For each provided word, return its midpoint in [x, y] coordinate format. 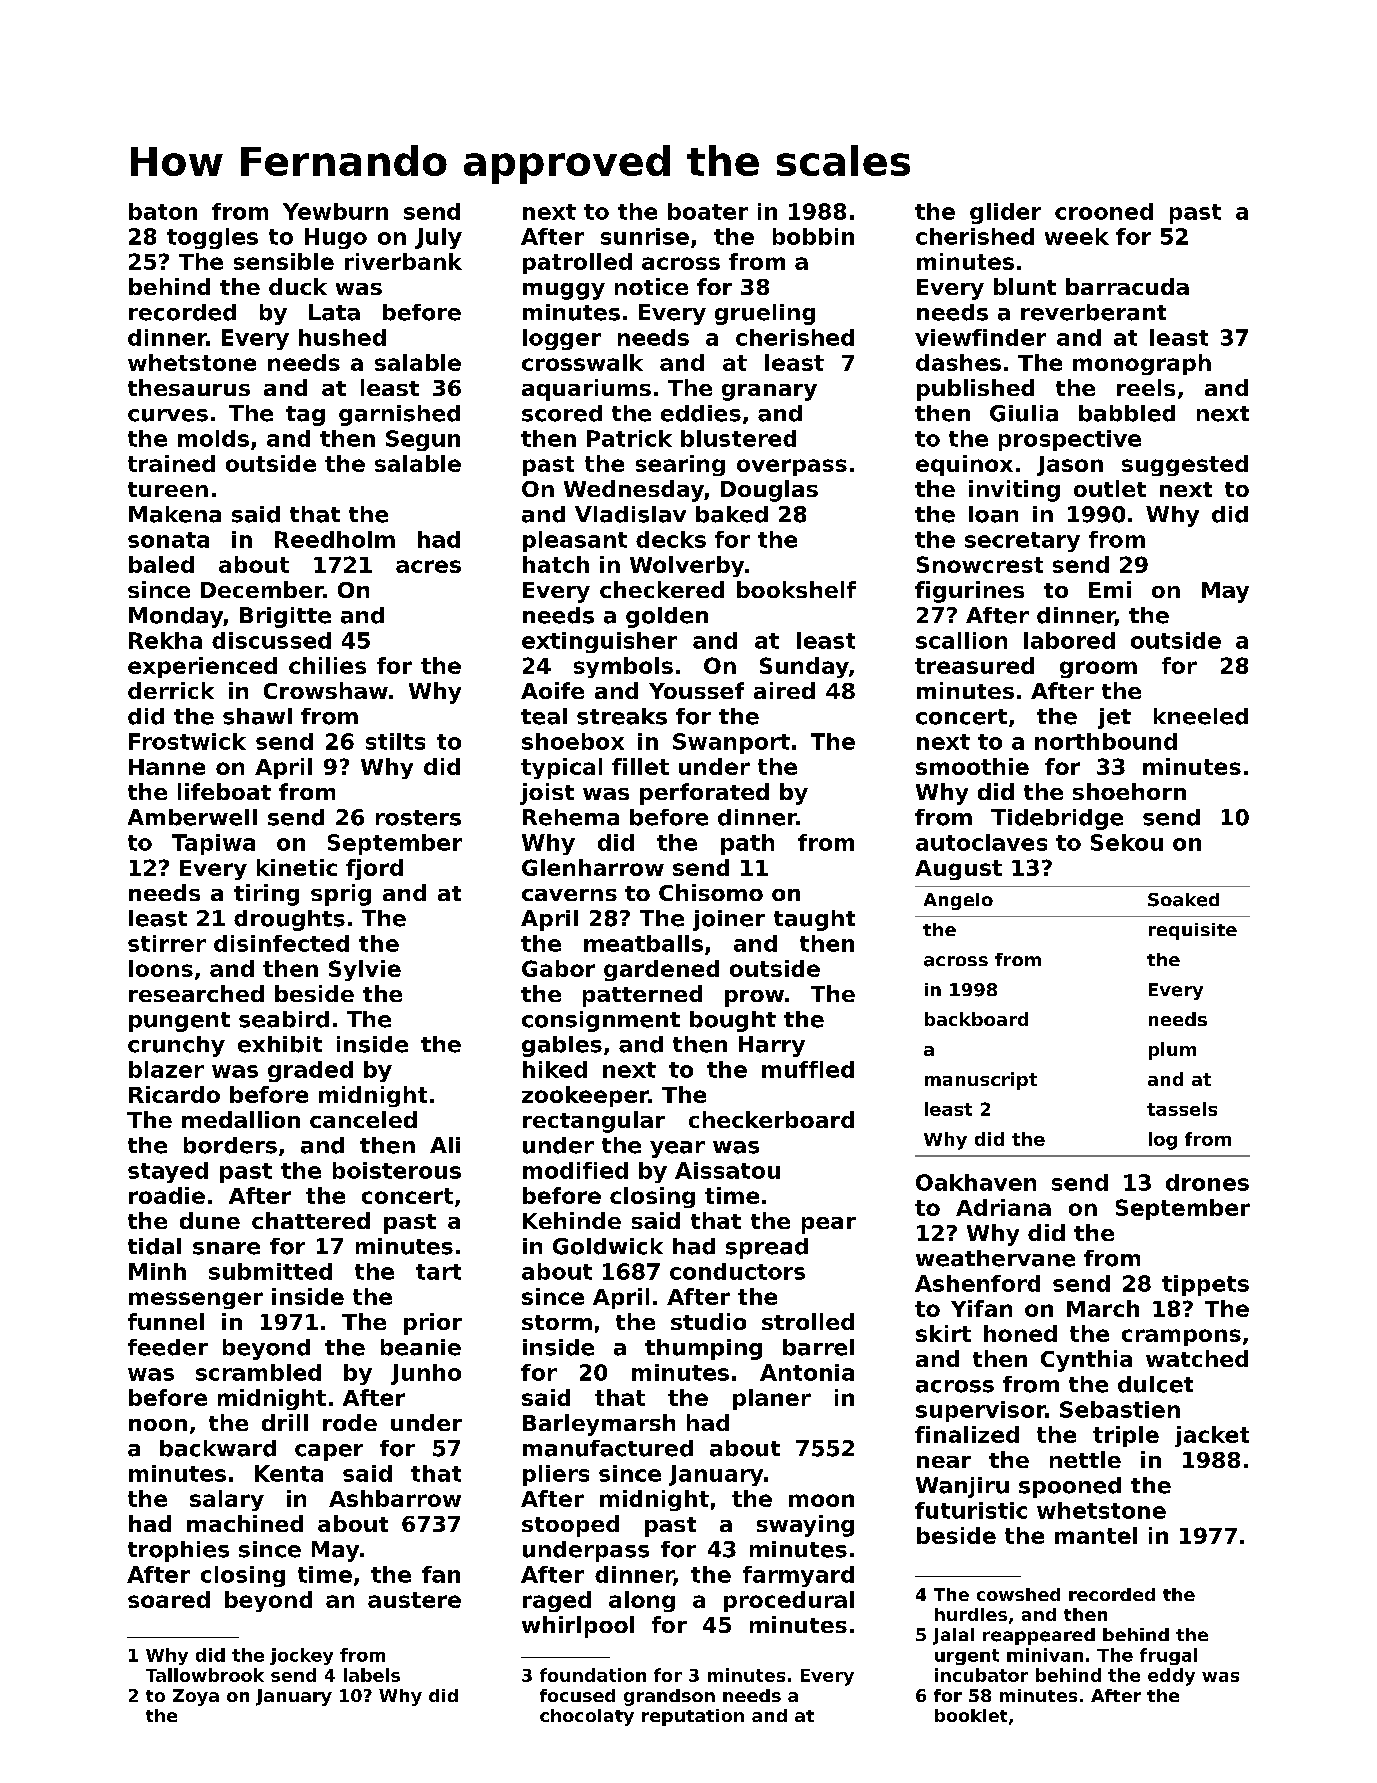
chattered [311, 1220]
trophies [178, 1551]
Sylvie [365, 970]
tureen [168, 489]
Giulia [1024, 413]
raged [557, 1601]
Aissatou [727, 1170]
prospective [1070, 440]
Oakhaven [976, 1182]
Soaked [1183, 900]
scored [562, 413]
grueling [765, 314]
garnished [399, 415]
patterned [642, 996]
